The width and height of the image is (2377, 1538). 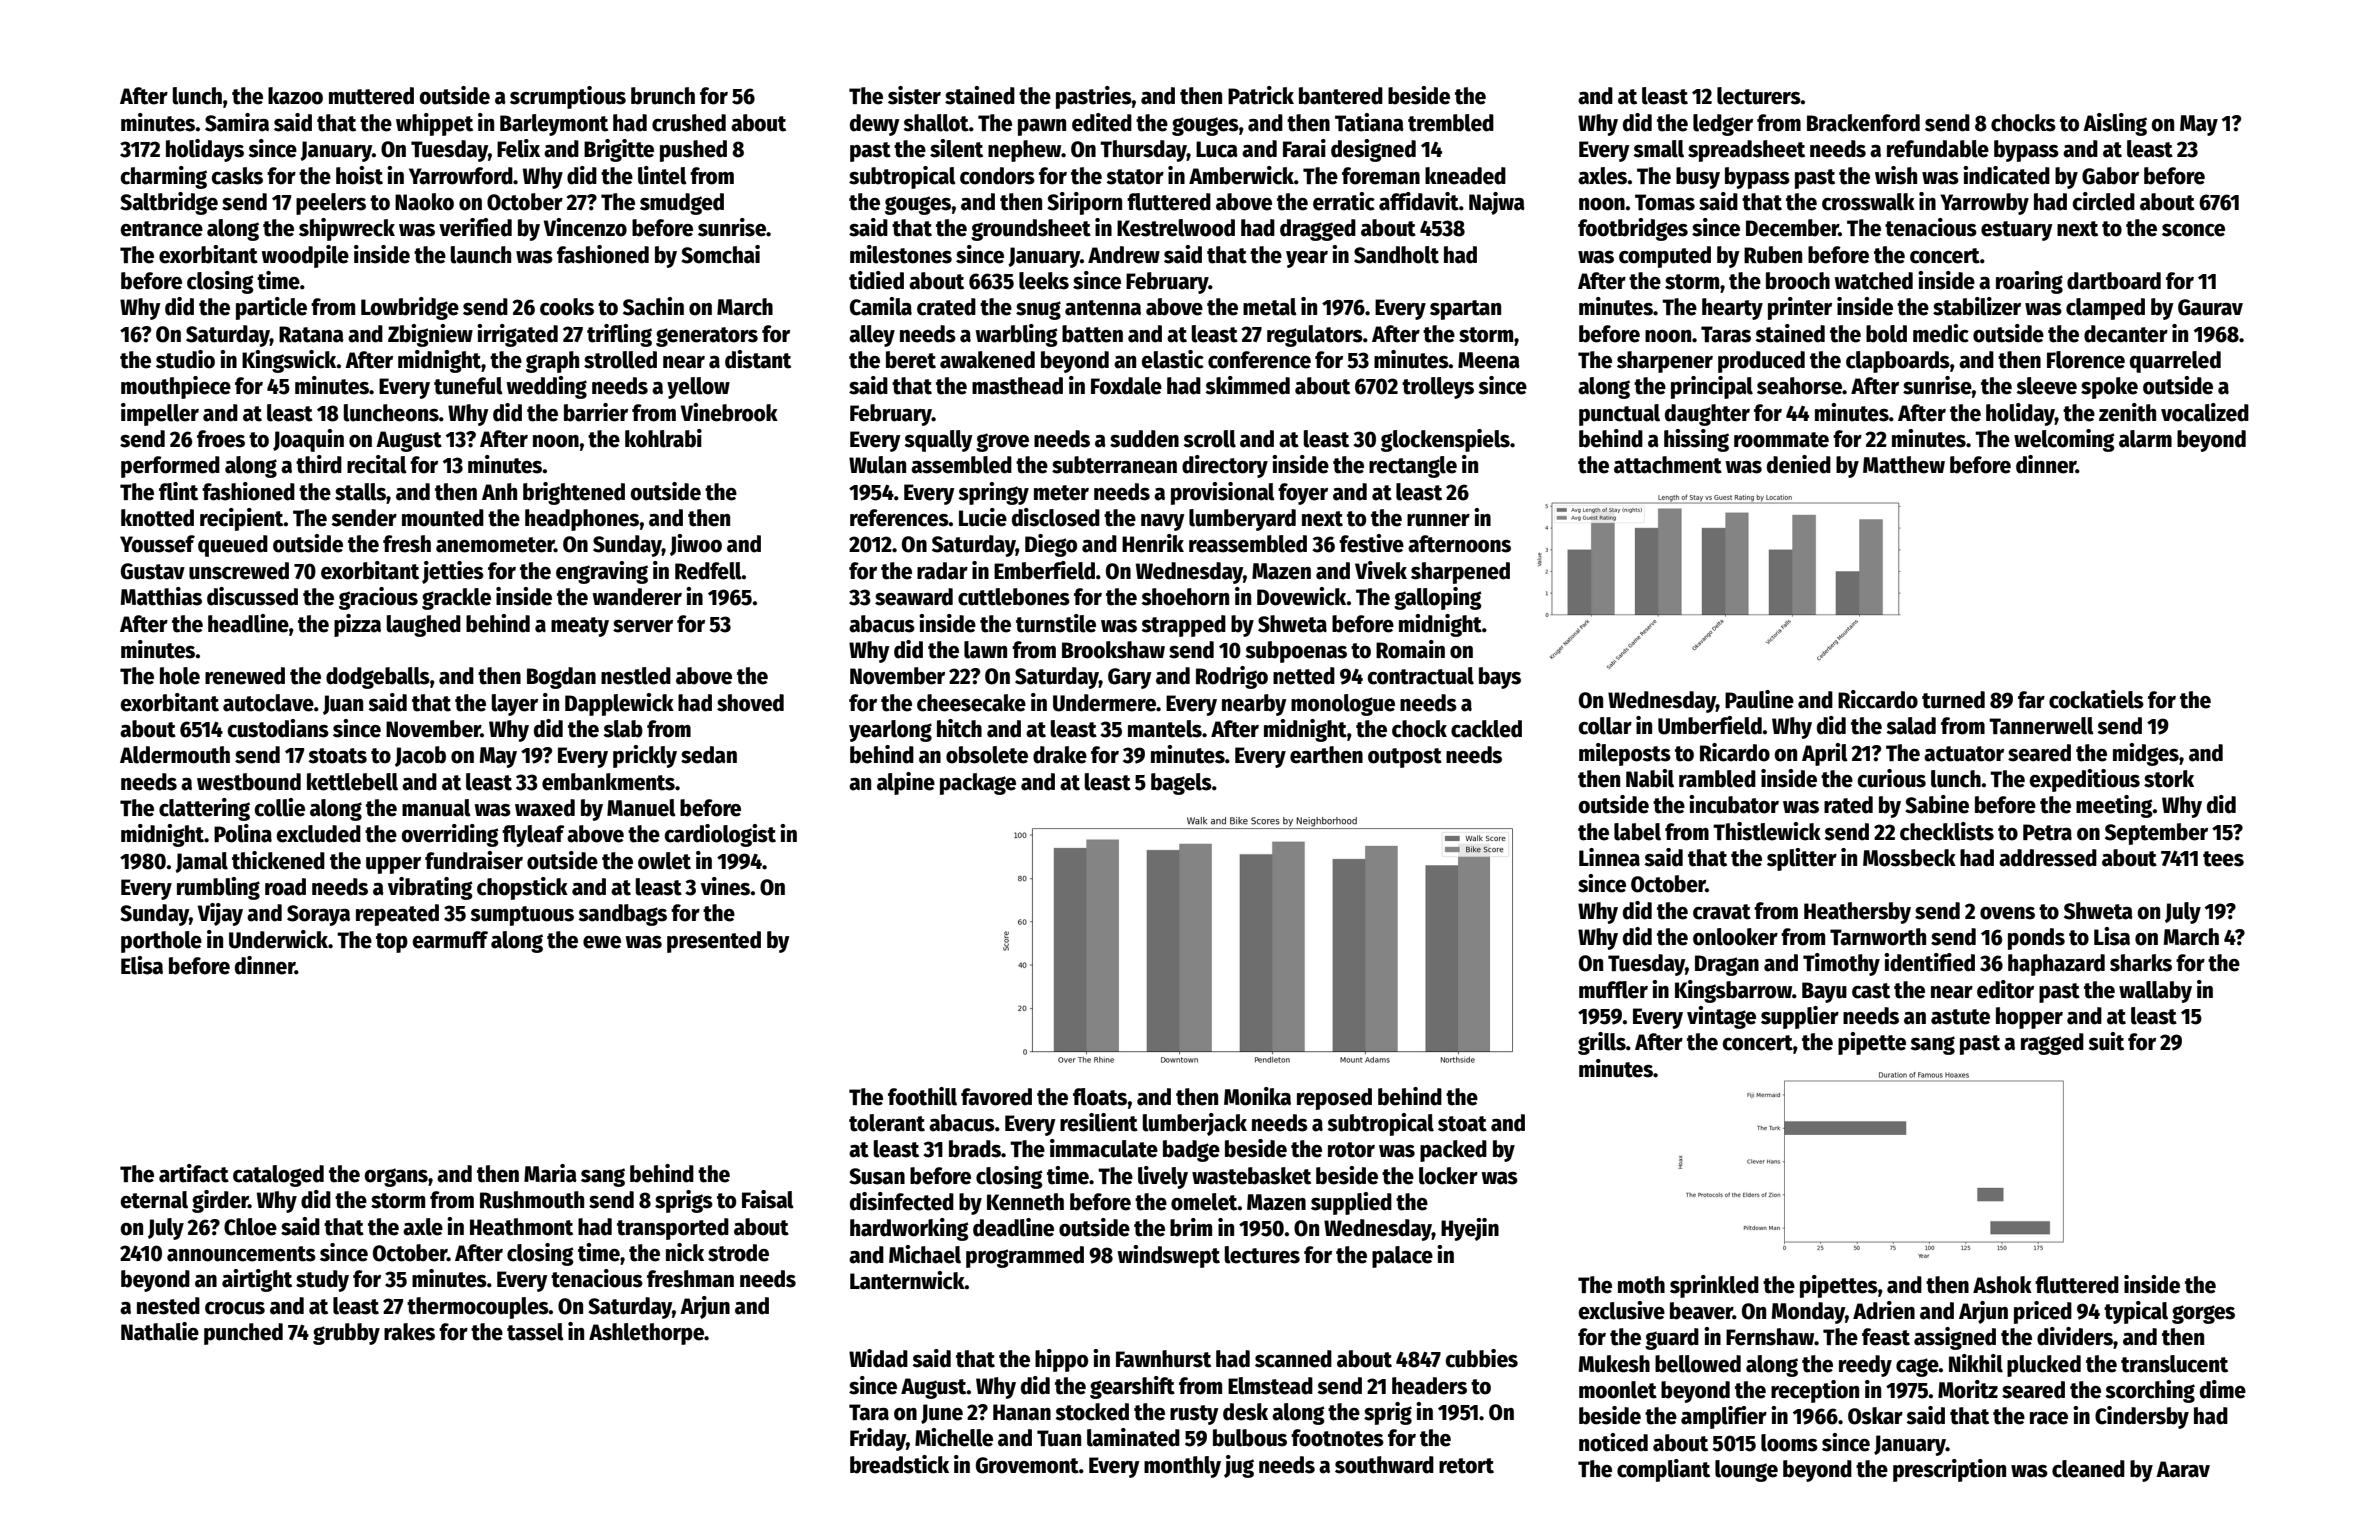 I want to click on organs, so click(x=396, y=1177).
